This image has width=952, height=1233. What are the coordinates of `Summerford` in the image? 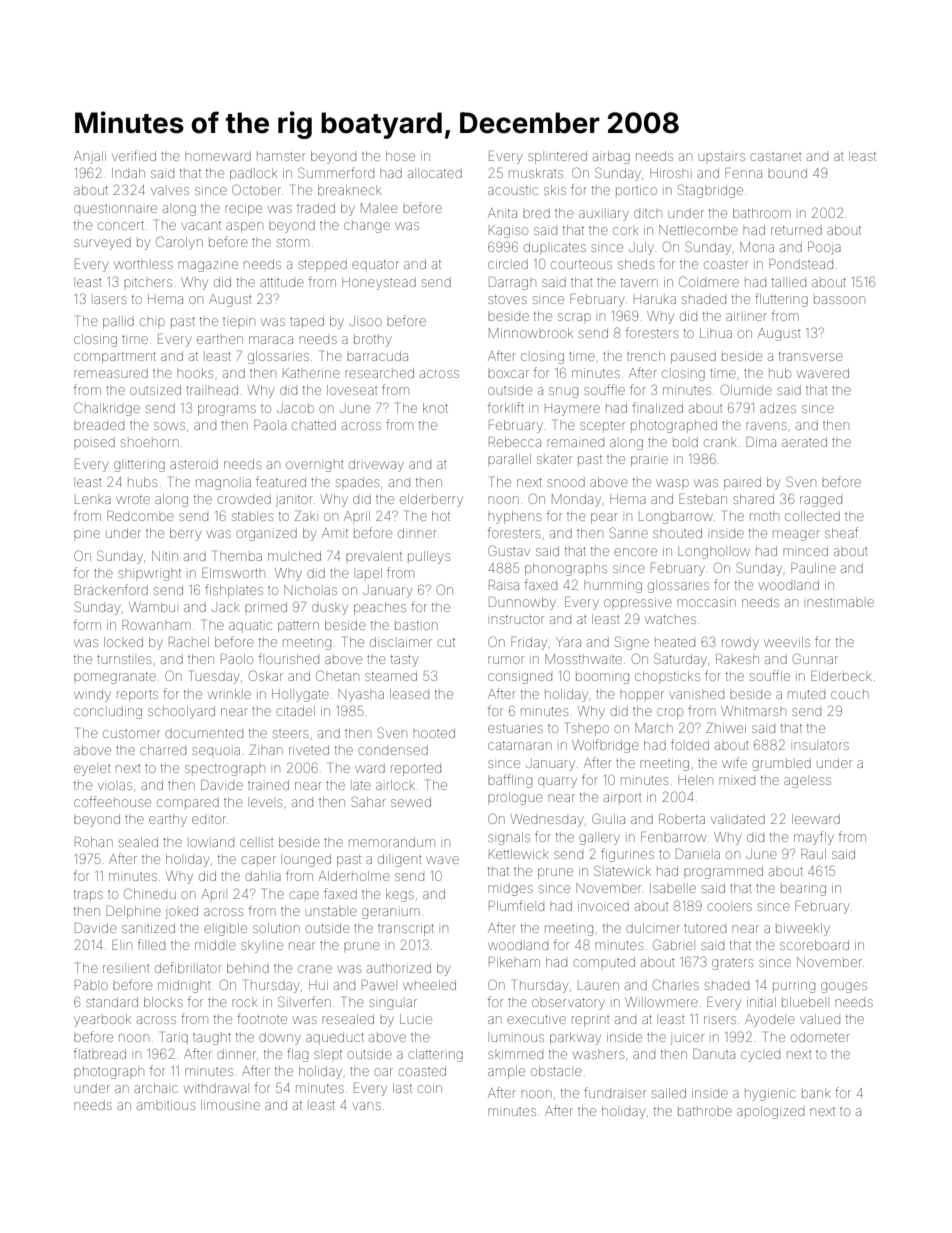 It's located at (336, 172).
